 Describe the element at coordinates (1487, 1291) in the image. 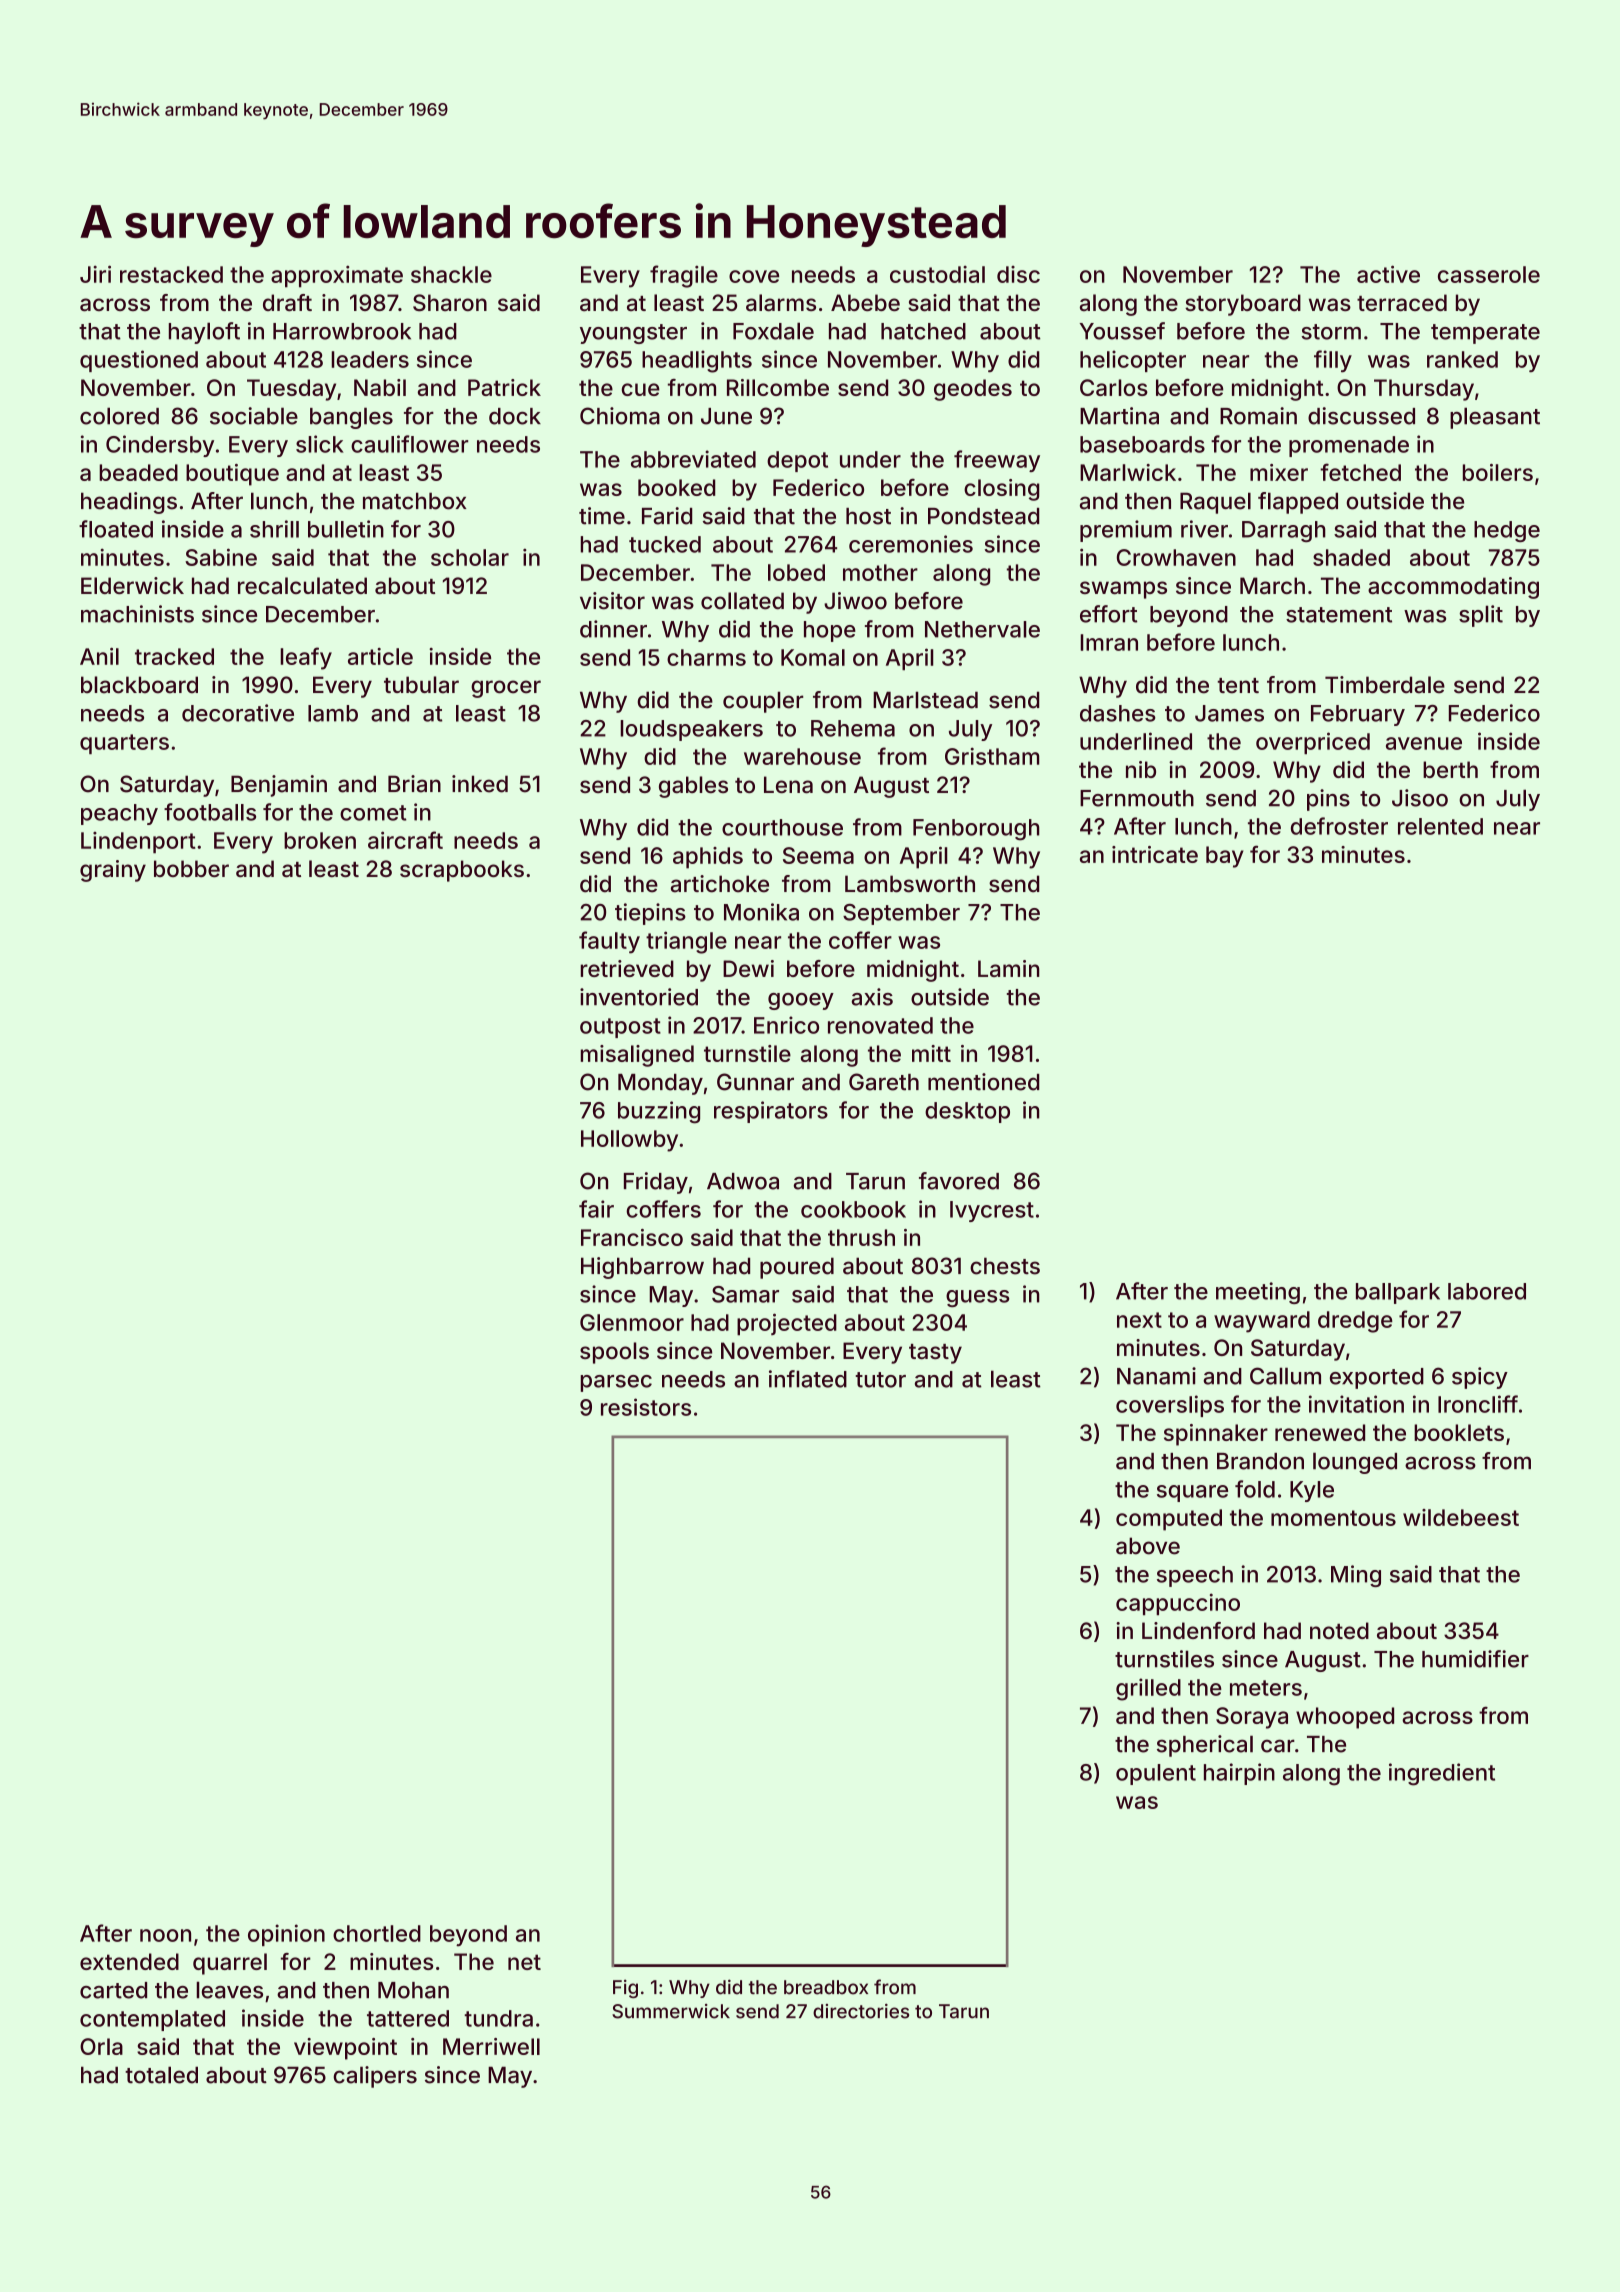

I see `labored` at that location.
